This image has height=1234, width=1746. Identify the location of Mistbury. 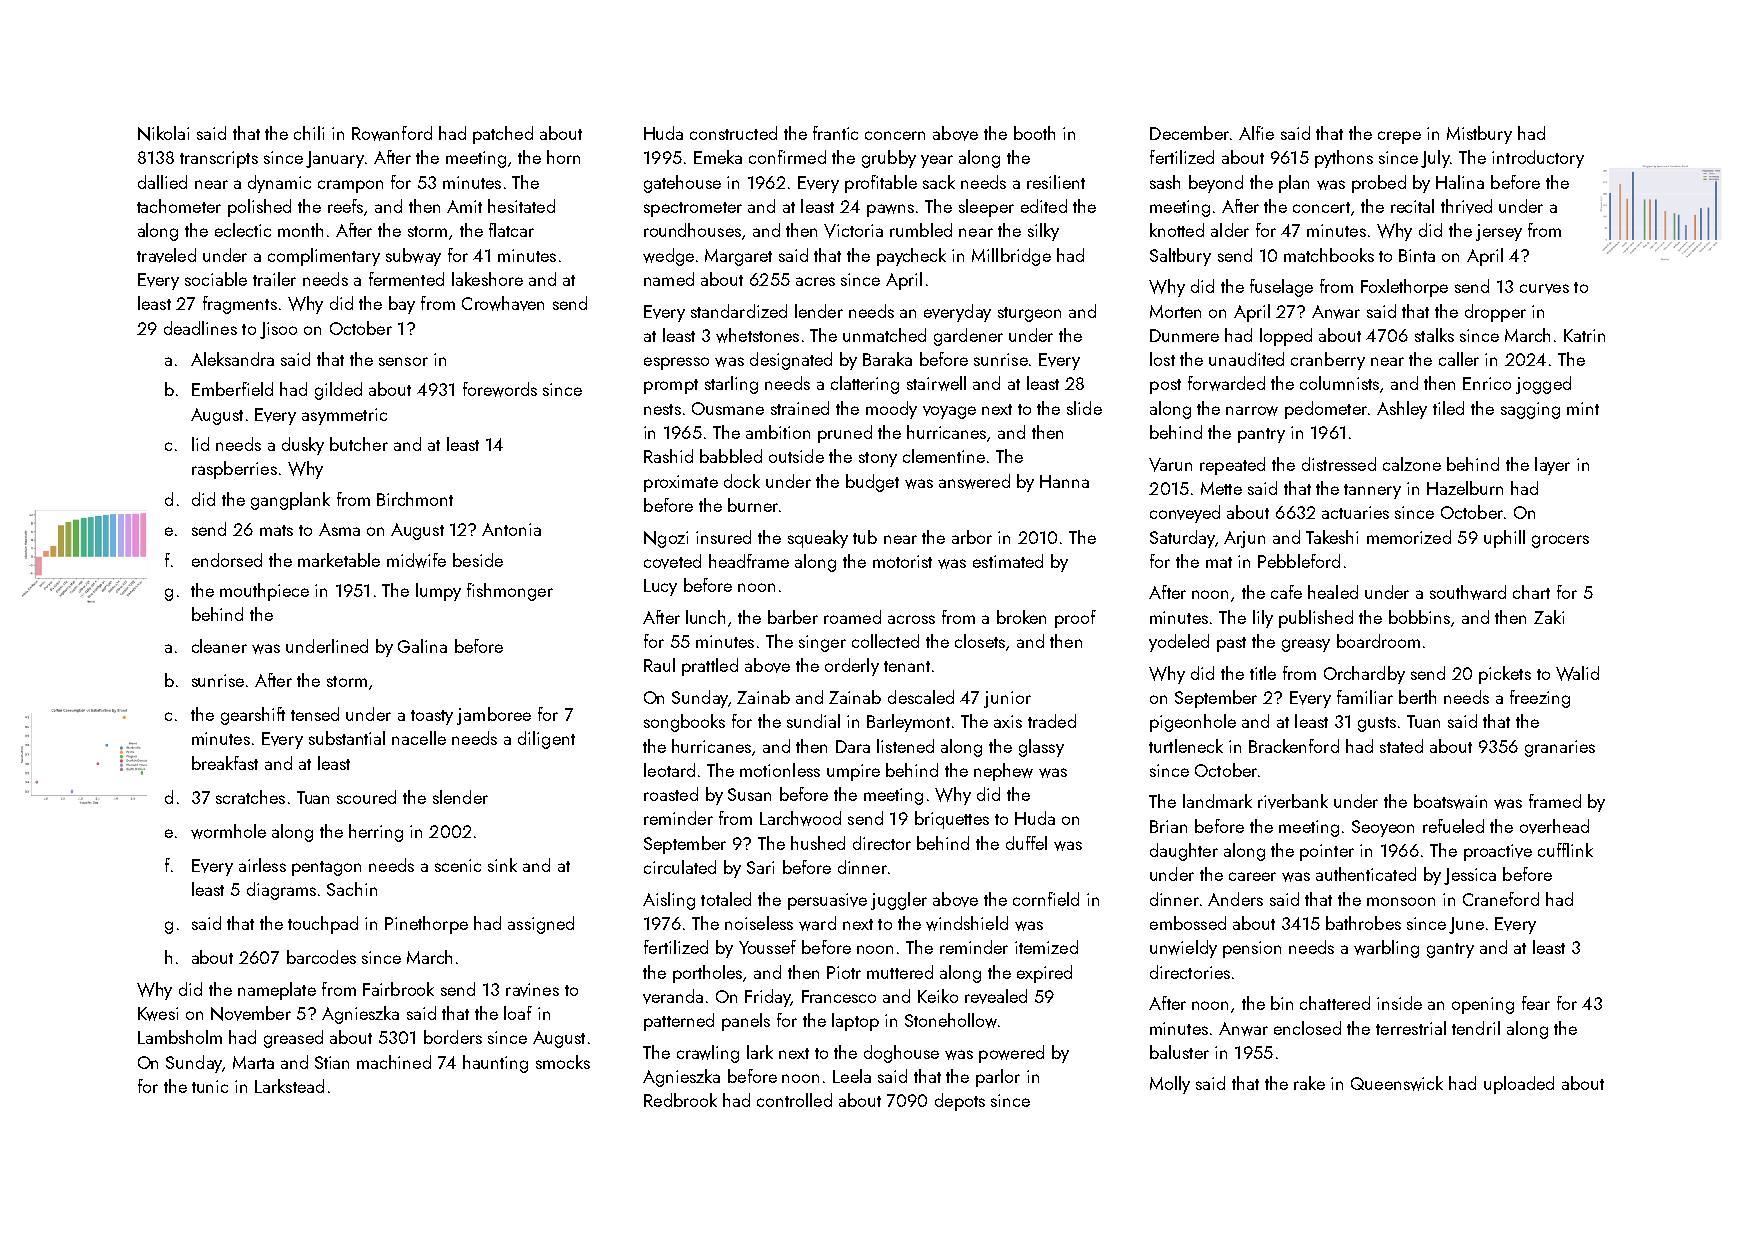
(1479, 135).
